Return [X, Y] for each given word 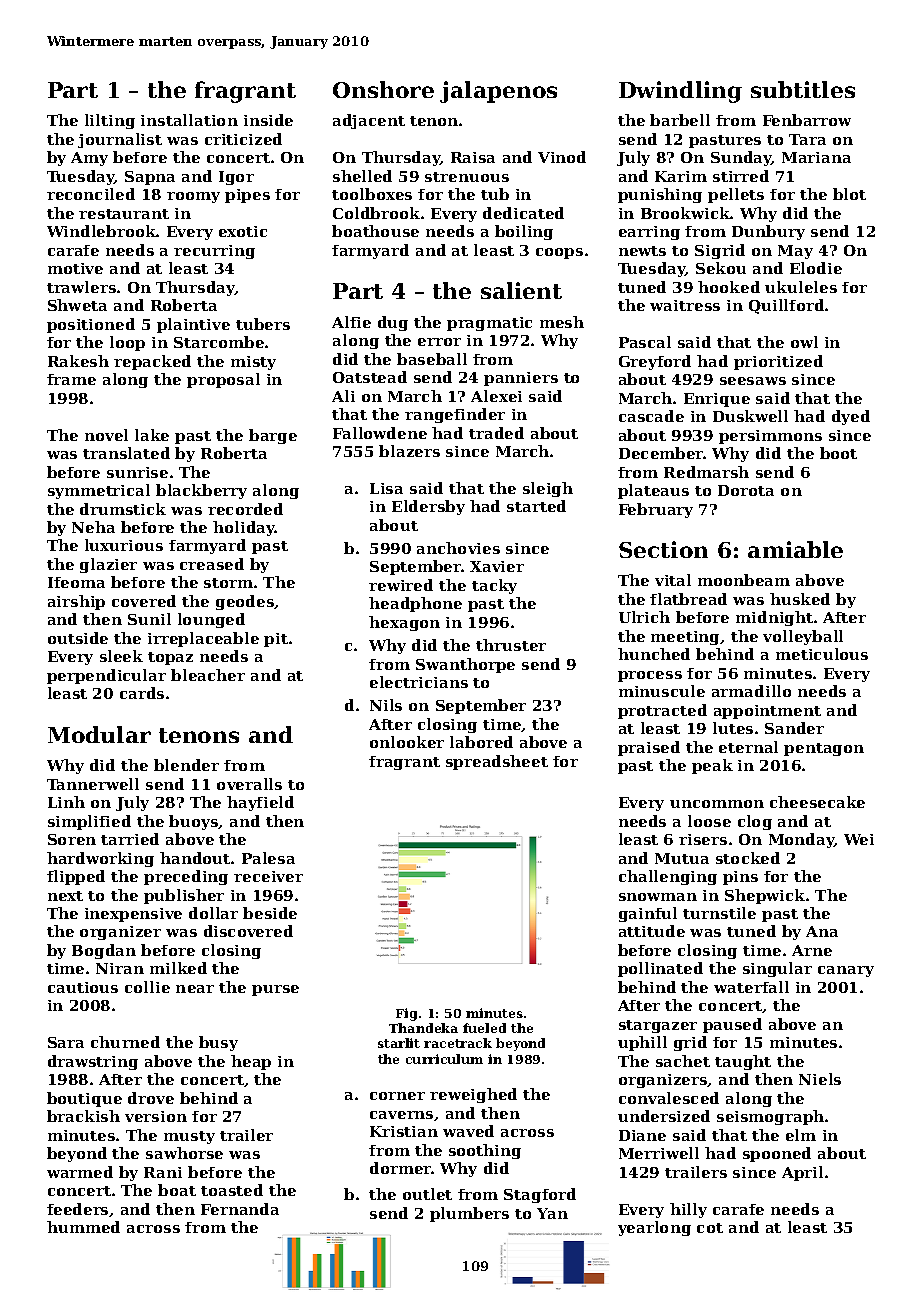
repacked [152, 362]
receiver [268, 876]
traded [496, 433]
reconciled [91, 194]
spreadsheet [497, 762]
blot [849, 194]
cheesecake [817, 802]
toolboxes [372, 194]
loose [709, 821]
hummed [83, 1227]
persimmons [770, 437]
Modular [99, 734]
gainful [648, 914]
